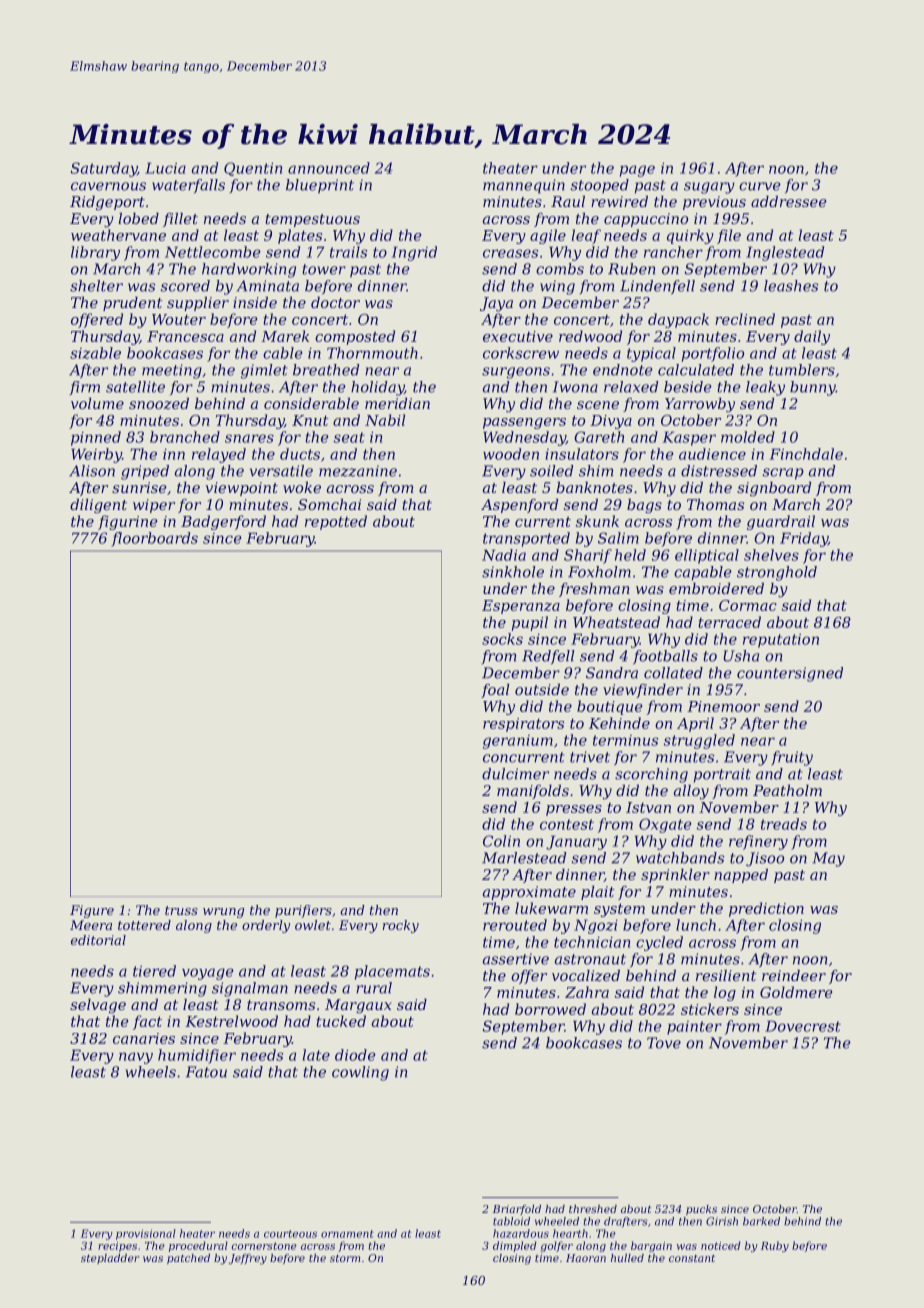 The width and height of the page is (924, 1308). Describe the element at coordinates (516, 373) in the page. I see `surgeons` at that location.
